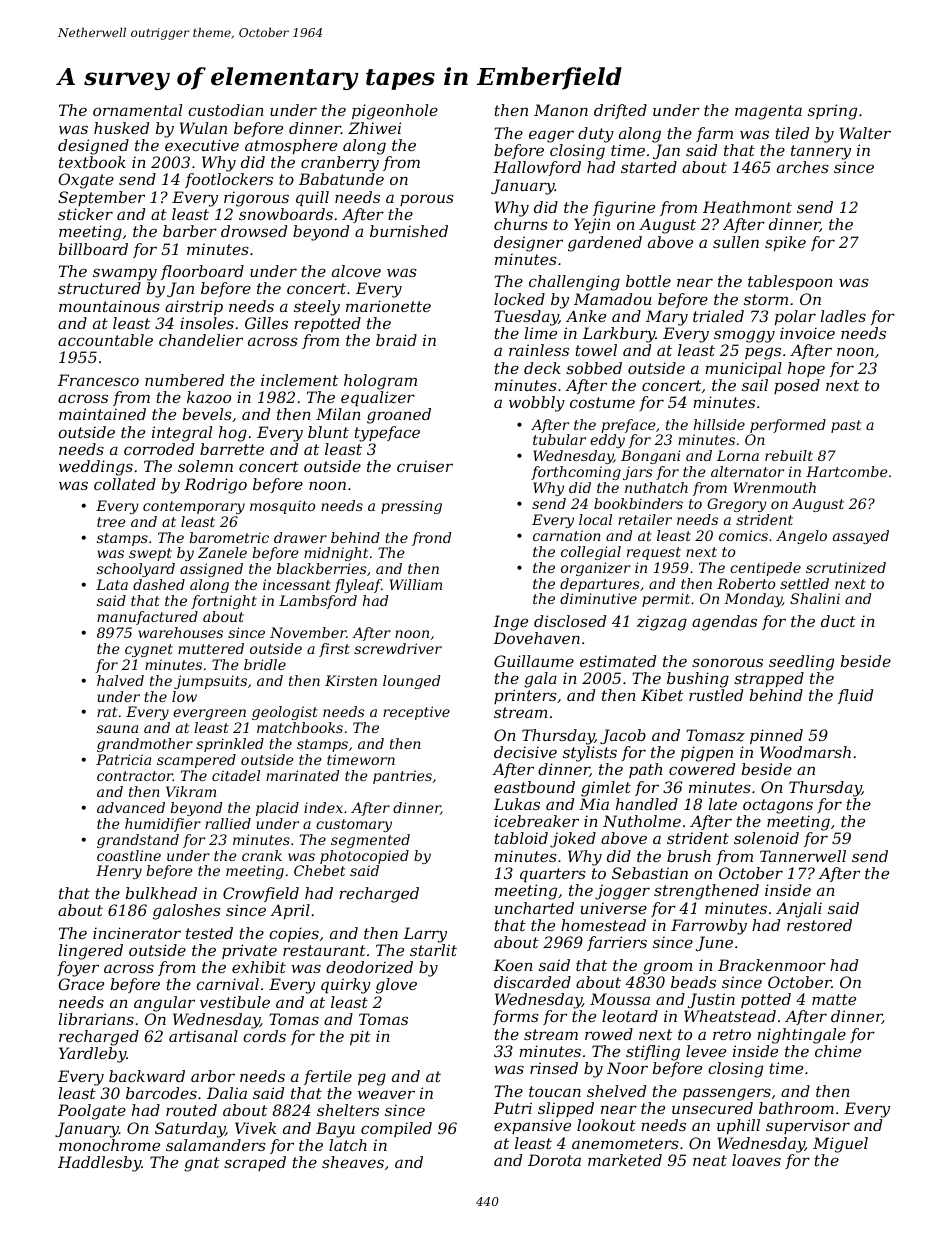  I want to click on Woodmarsh, so click(805, 752).
